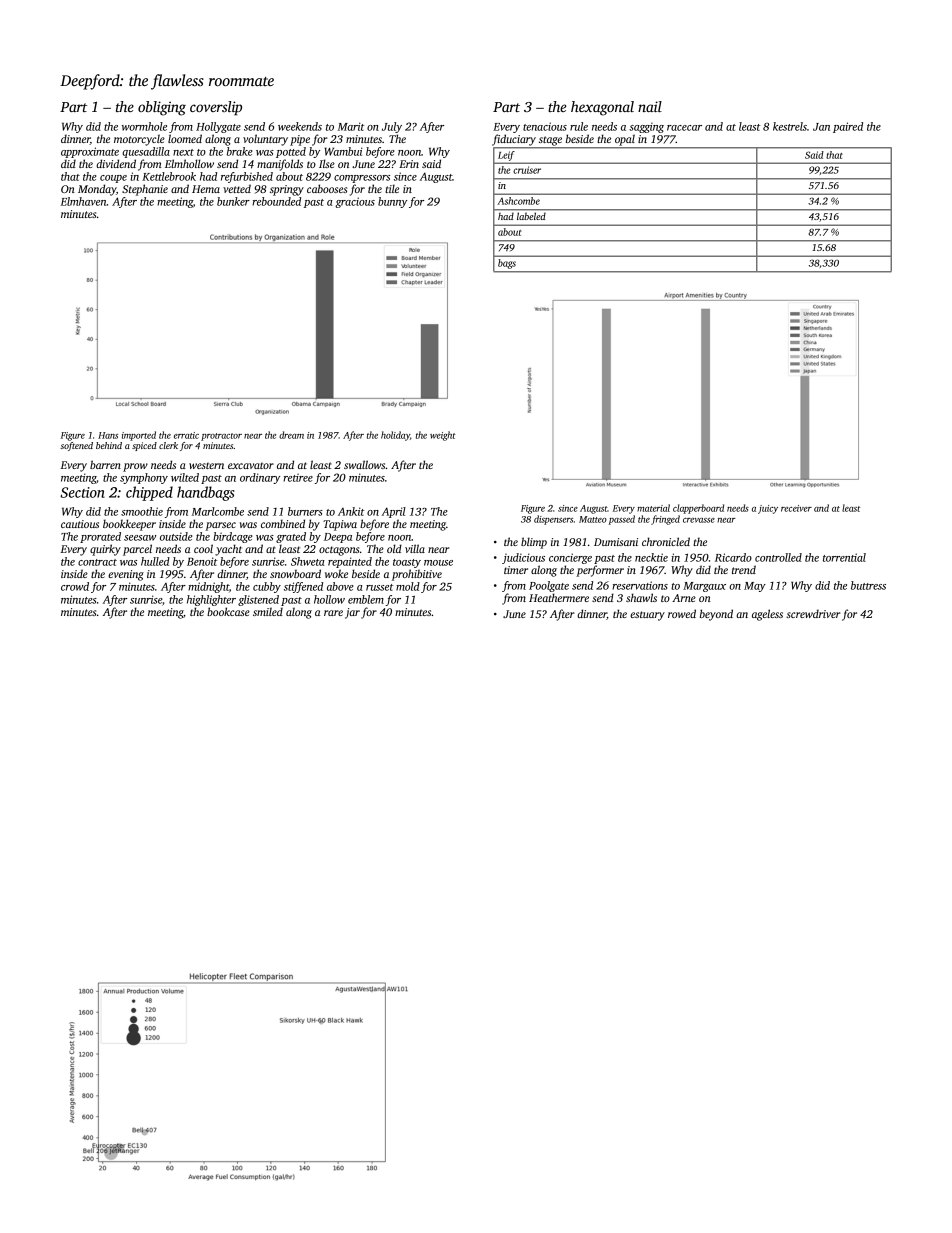 This image has width=952, height=1233. I want to click on material, so click(653, 508).
